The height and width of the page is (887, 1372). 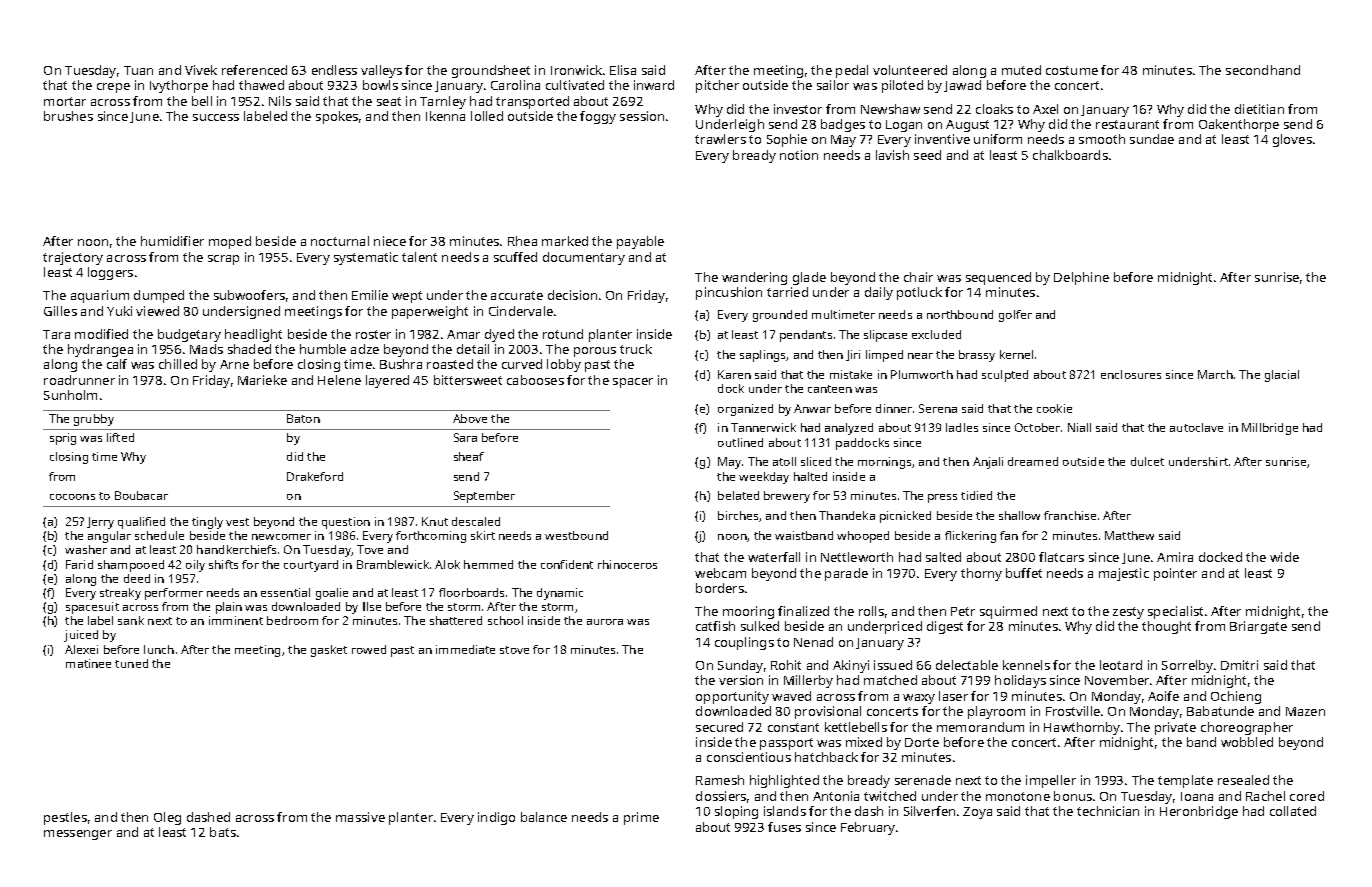 I want to click on secondhand, so click(x=1263, y=70).
